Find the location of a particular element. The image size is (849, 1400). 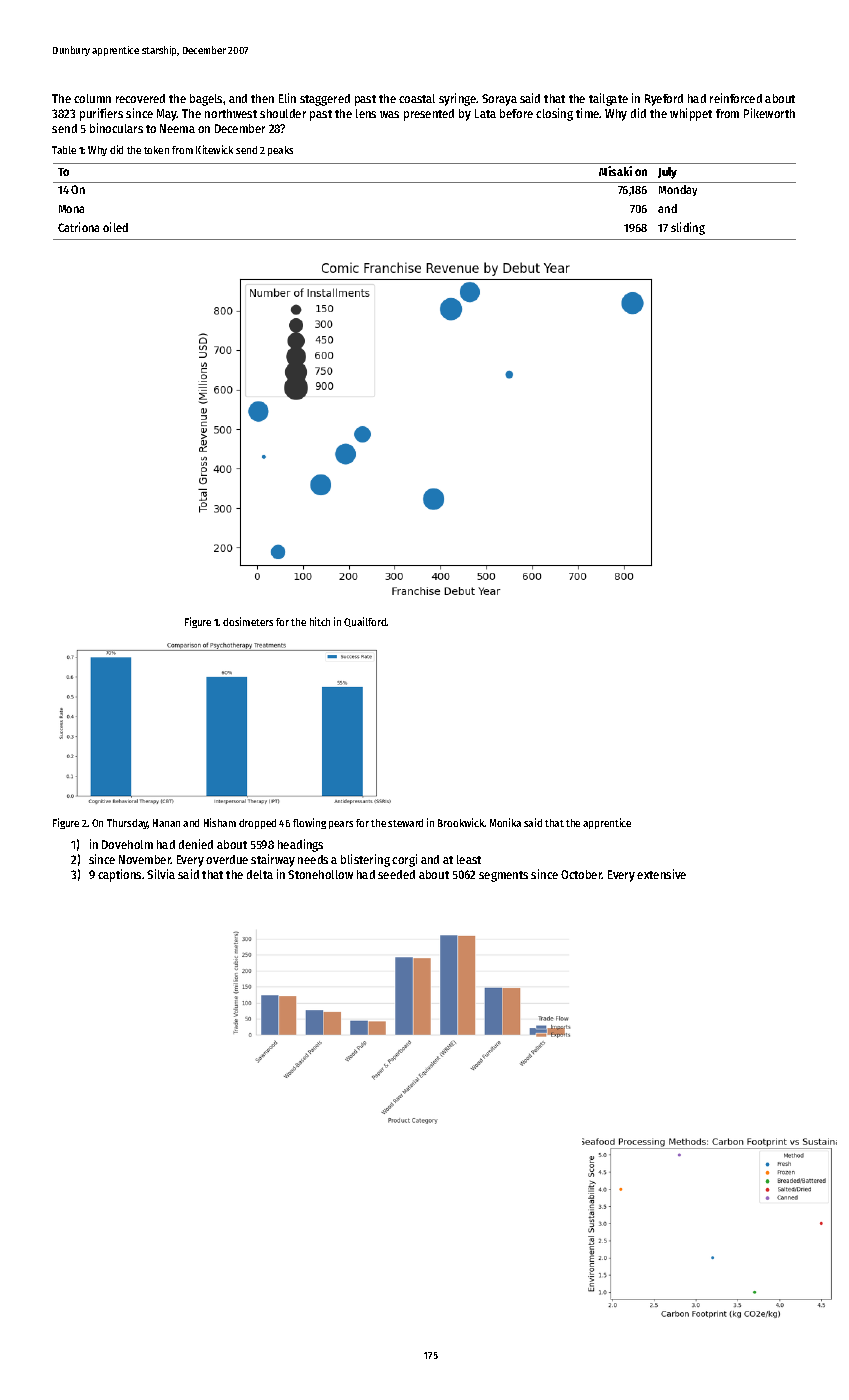

sliding is located at coordinates (688, 228).
